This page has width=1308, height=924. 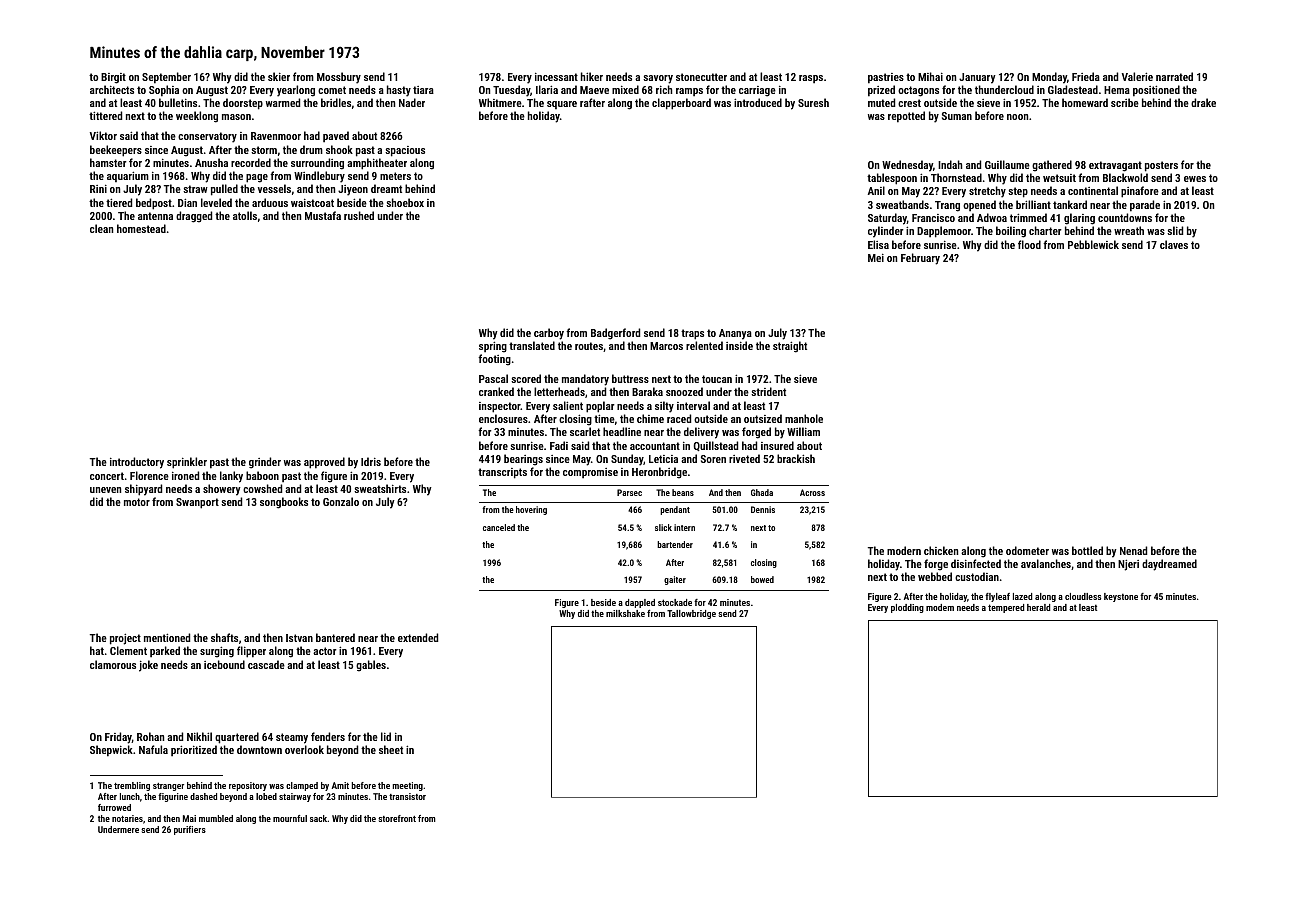 I want to click on architects, so click(x=112, y=89).
